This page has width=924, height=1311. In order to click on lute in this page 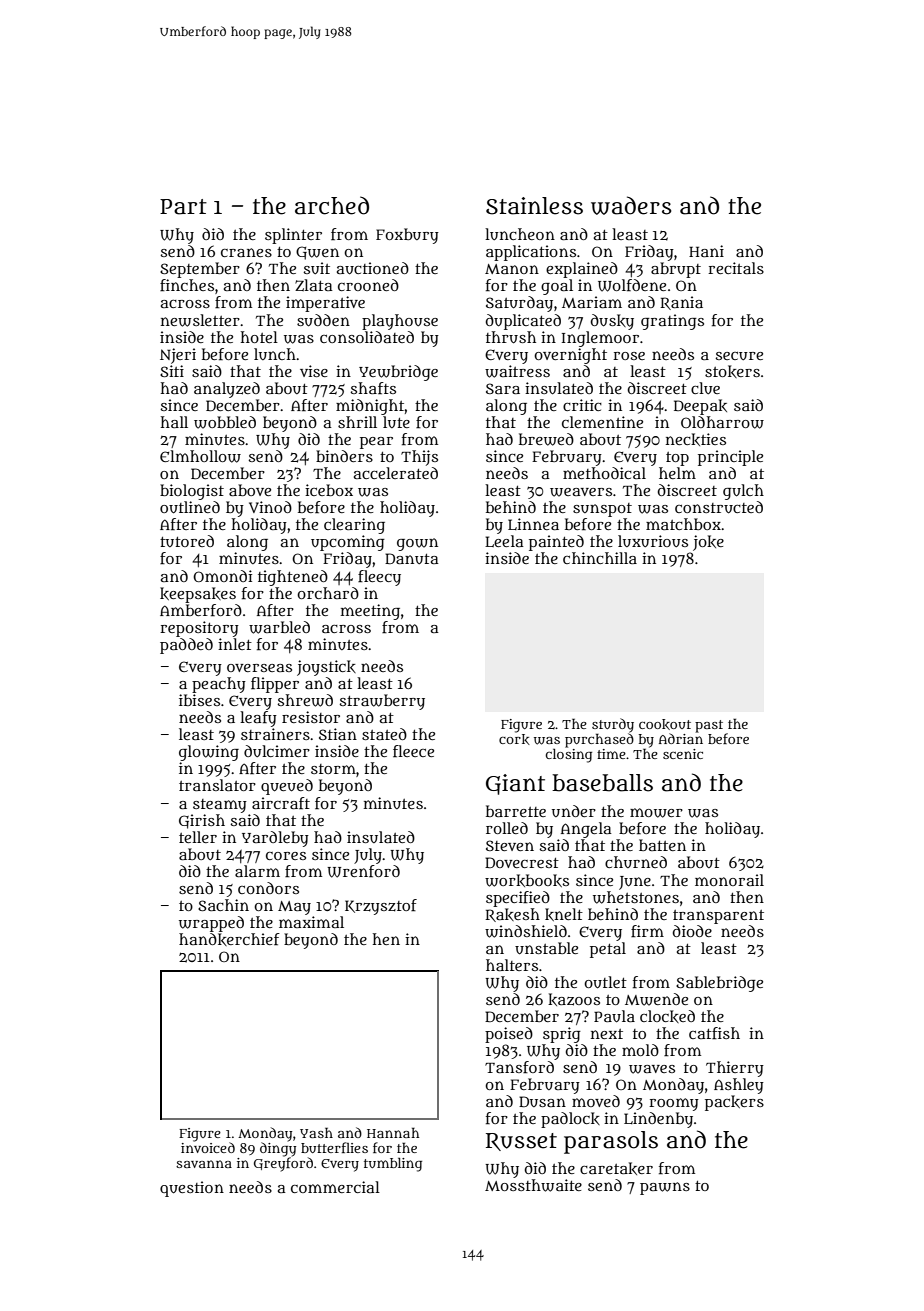, I will do `click(396, 422)`.
